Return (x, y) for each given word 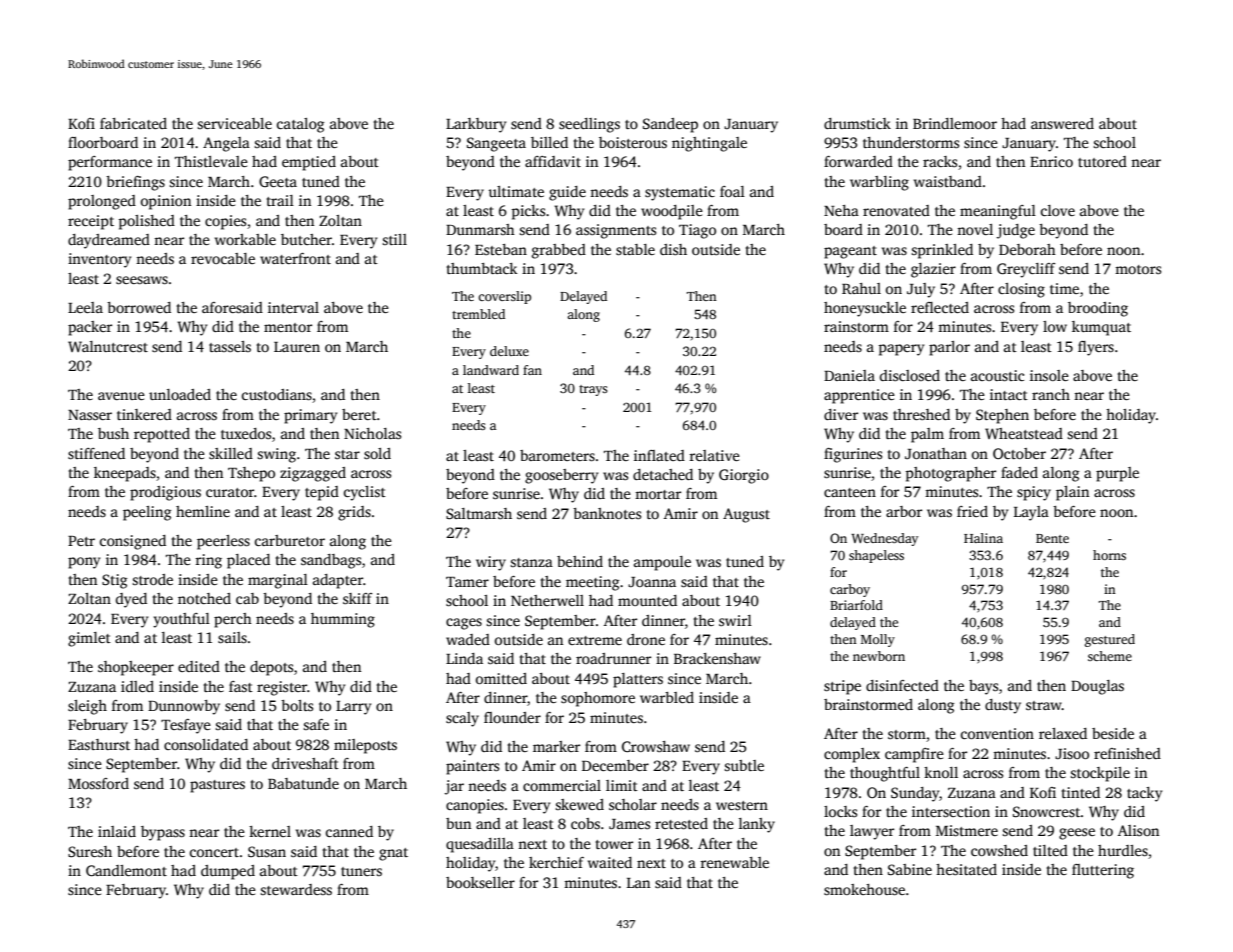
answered (1062, 123)
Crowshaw (656, 746)
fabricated (133, 123)
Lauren (297, 347)
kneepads (125, 474)
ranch (1051, 394)
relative (714, 455)
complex (852, 755)
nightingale (709, 144)
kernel (270, 831)
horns (1109, 555)
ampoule (662, 563)
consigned (133, 542)
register (282, 688)
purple (1117, 474)
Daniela (849, 375)
